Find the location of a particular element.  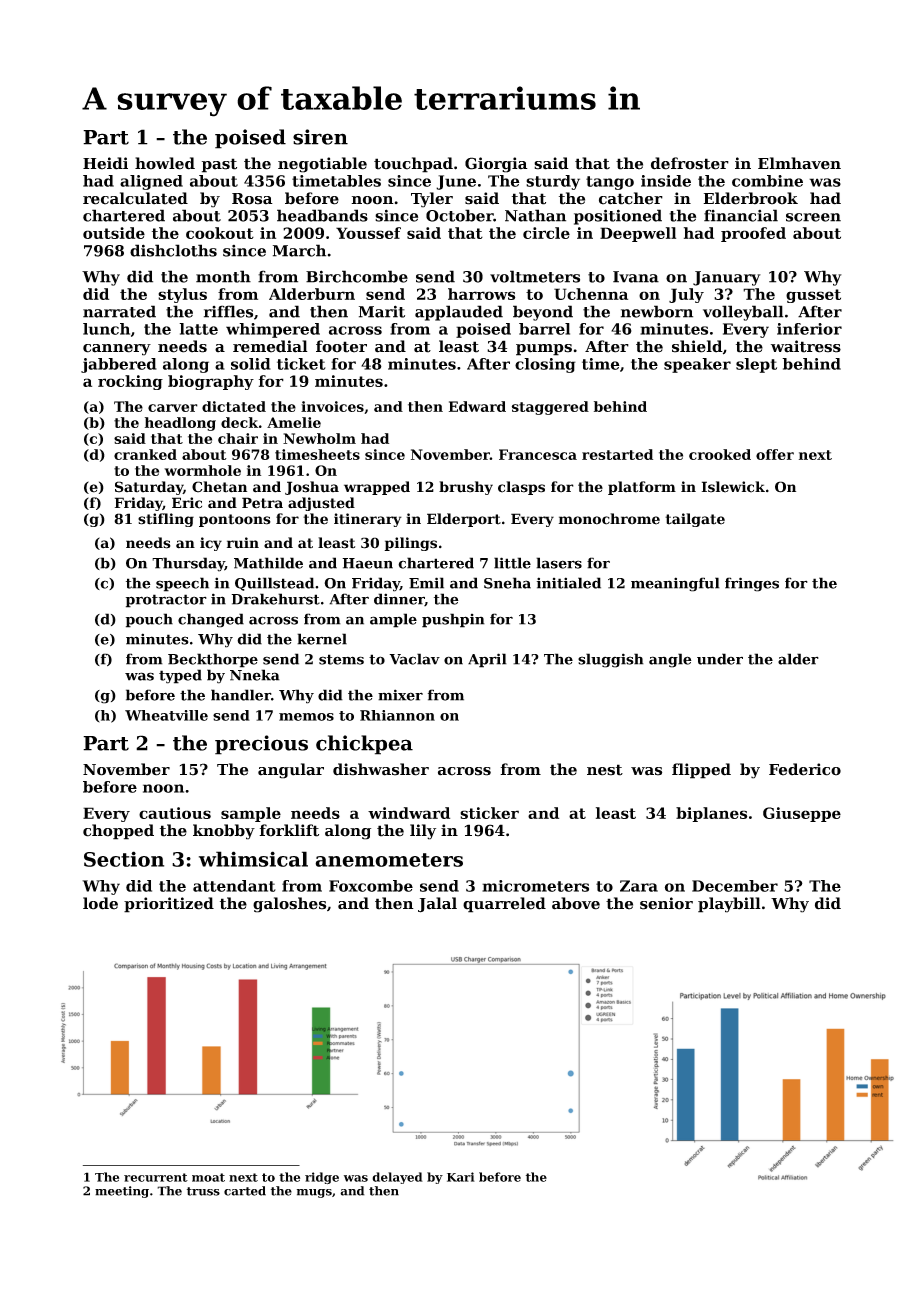

invoices is located at coordinates (332, 406).
